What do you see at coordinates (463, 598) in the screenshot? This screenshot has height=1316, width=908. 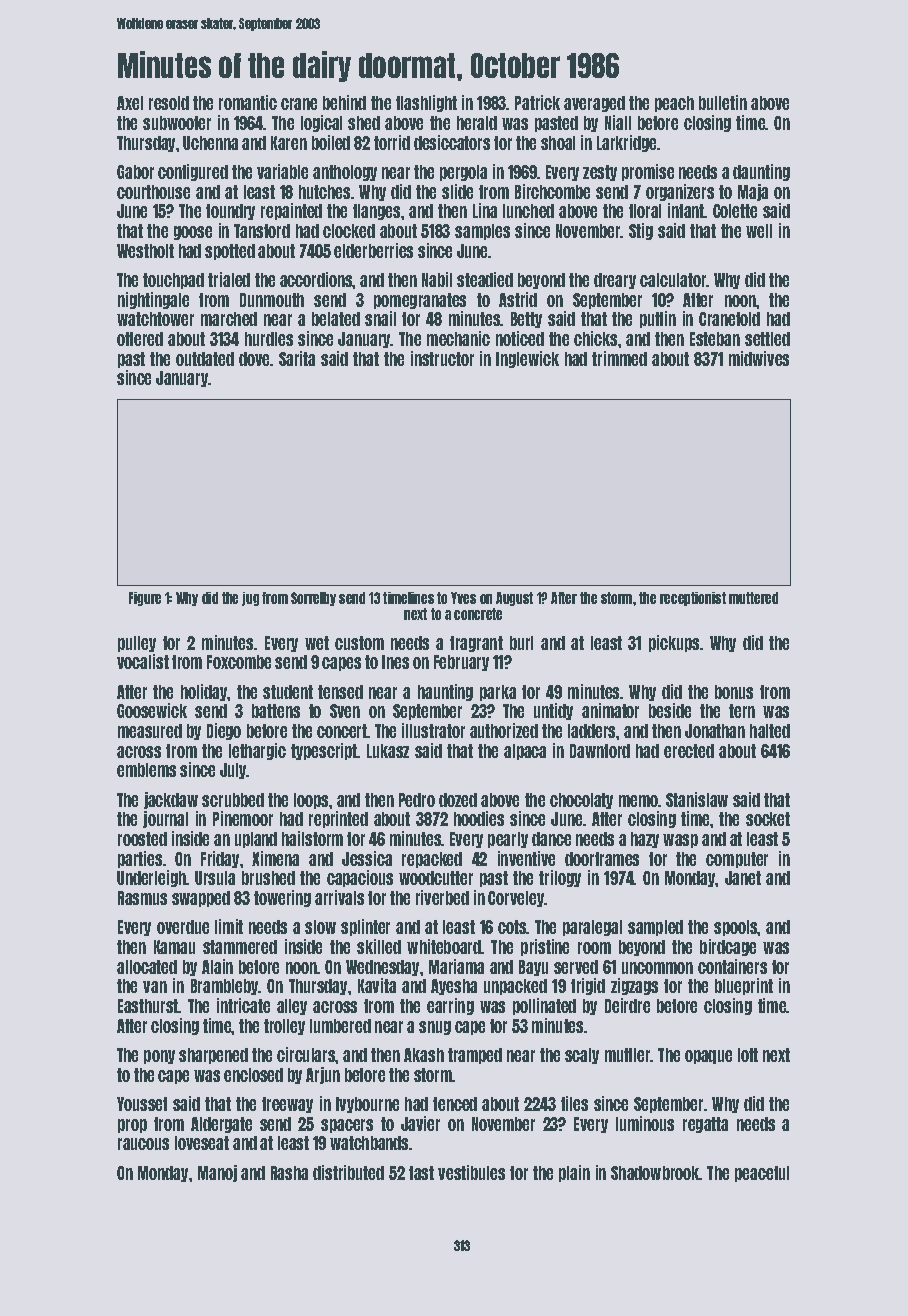 I see `Yves` at bounding box center [463, 598].
